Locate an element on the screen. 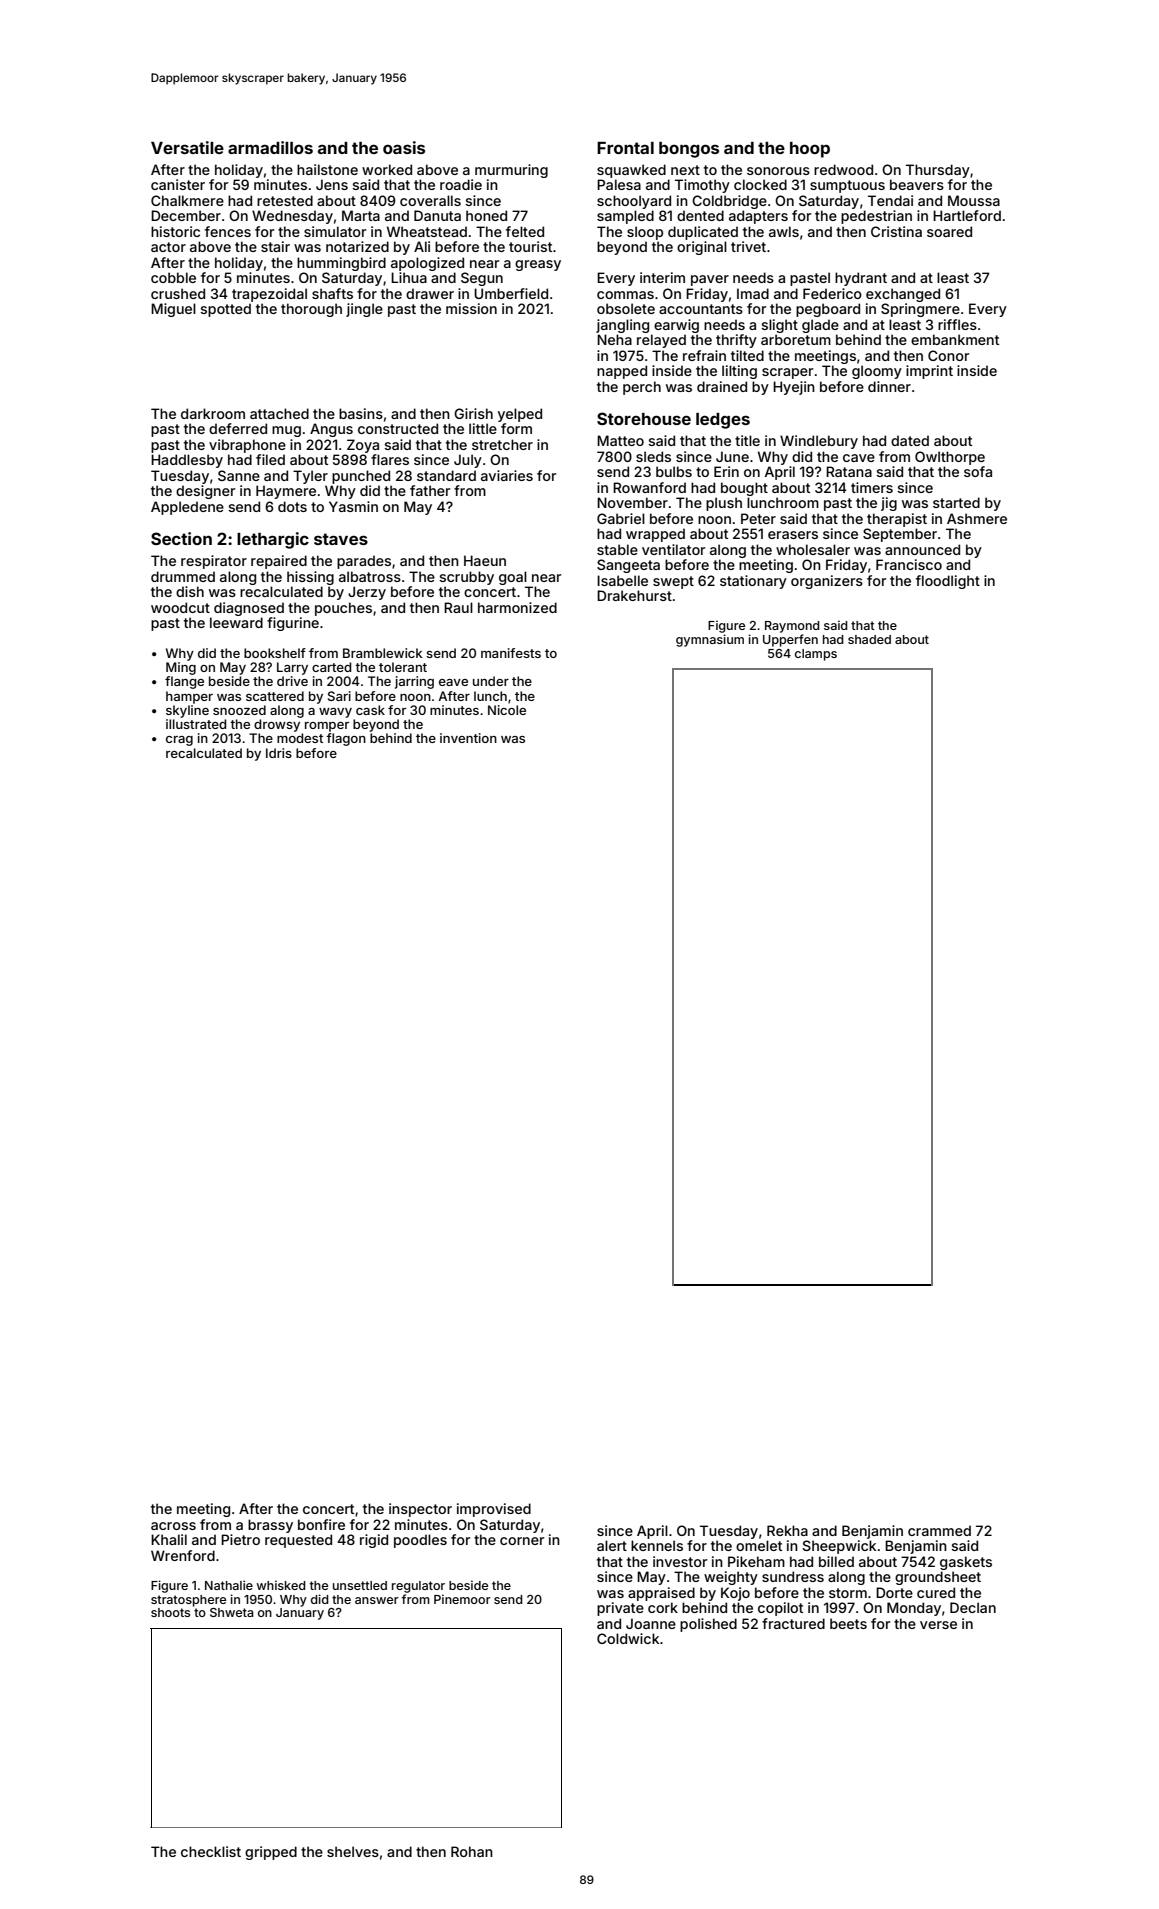  Segun is located at coordinates (482, 279).
